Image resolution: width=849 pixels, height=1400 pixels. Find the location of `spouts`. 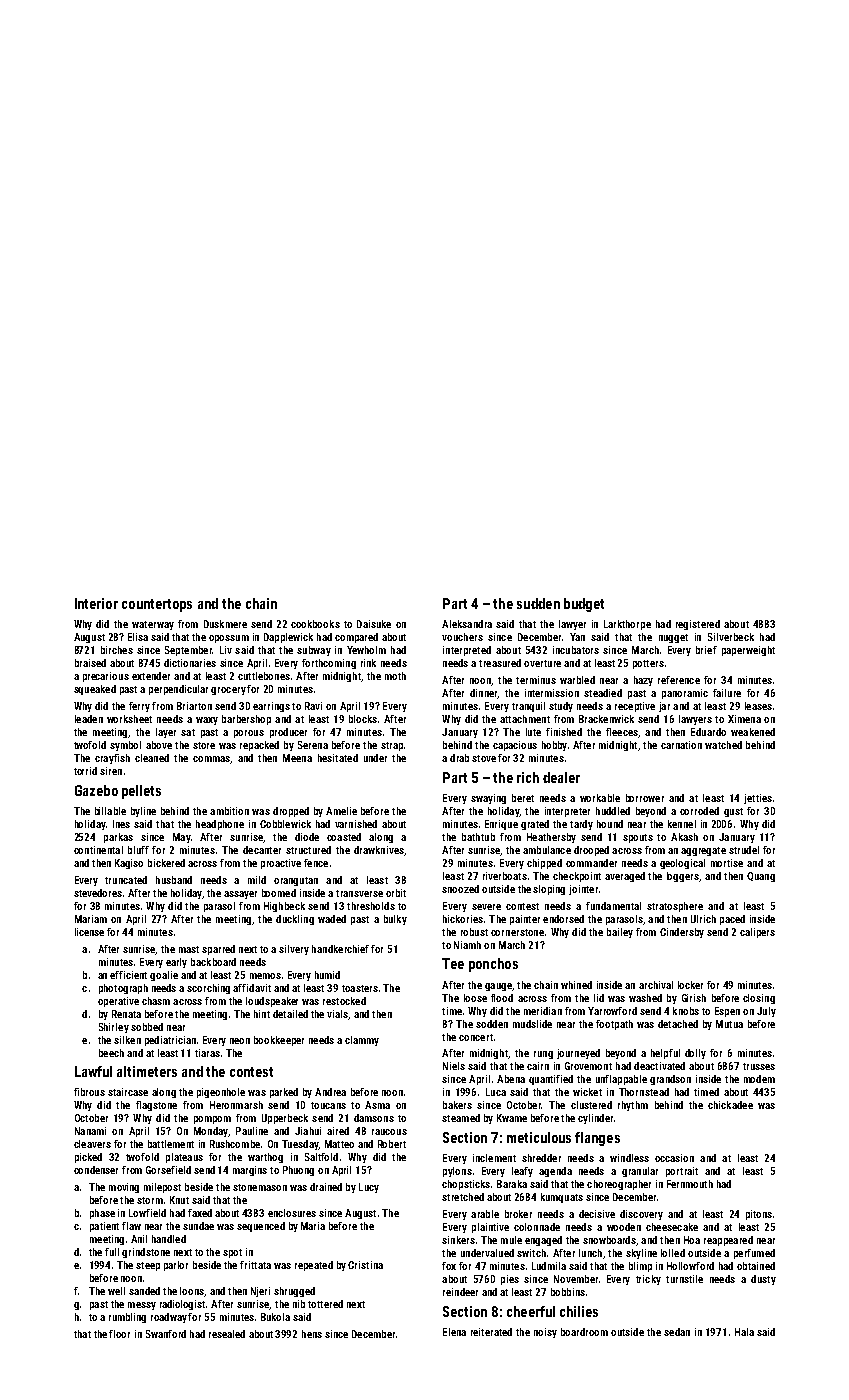

spouts is located at coordinates (638, 838).
